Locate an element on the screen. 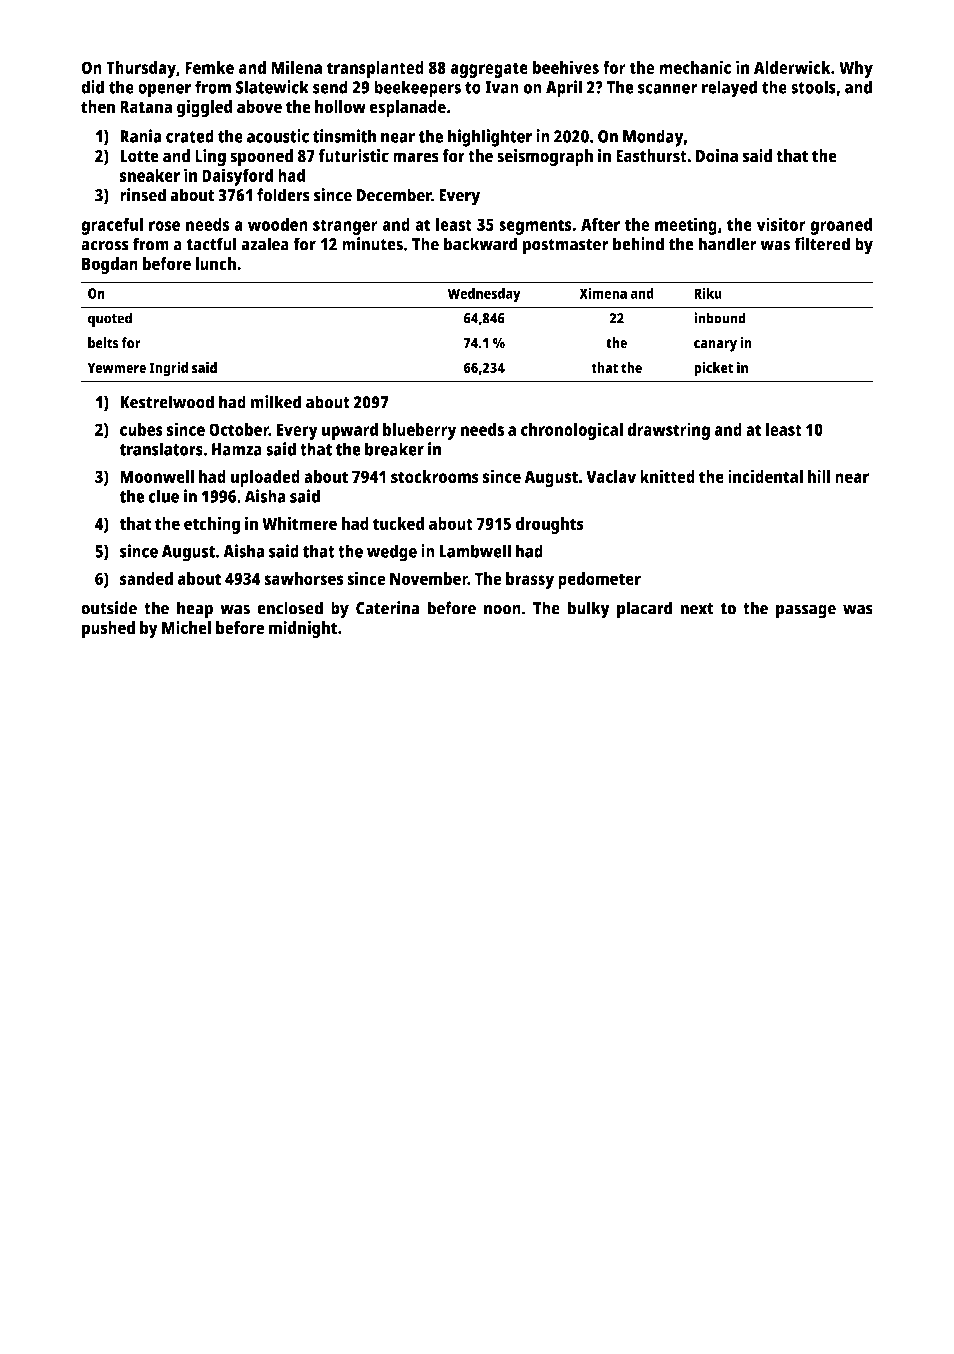  lunch is located at coordinates (215, 264).
